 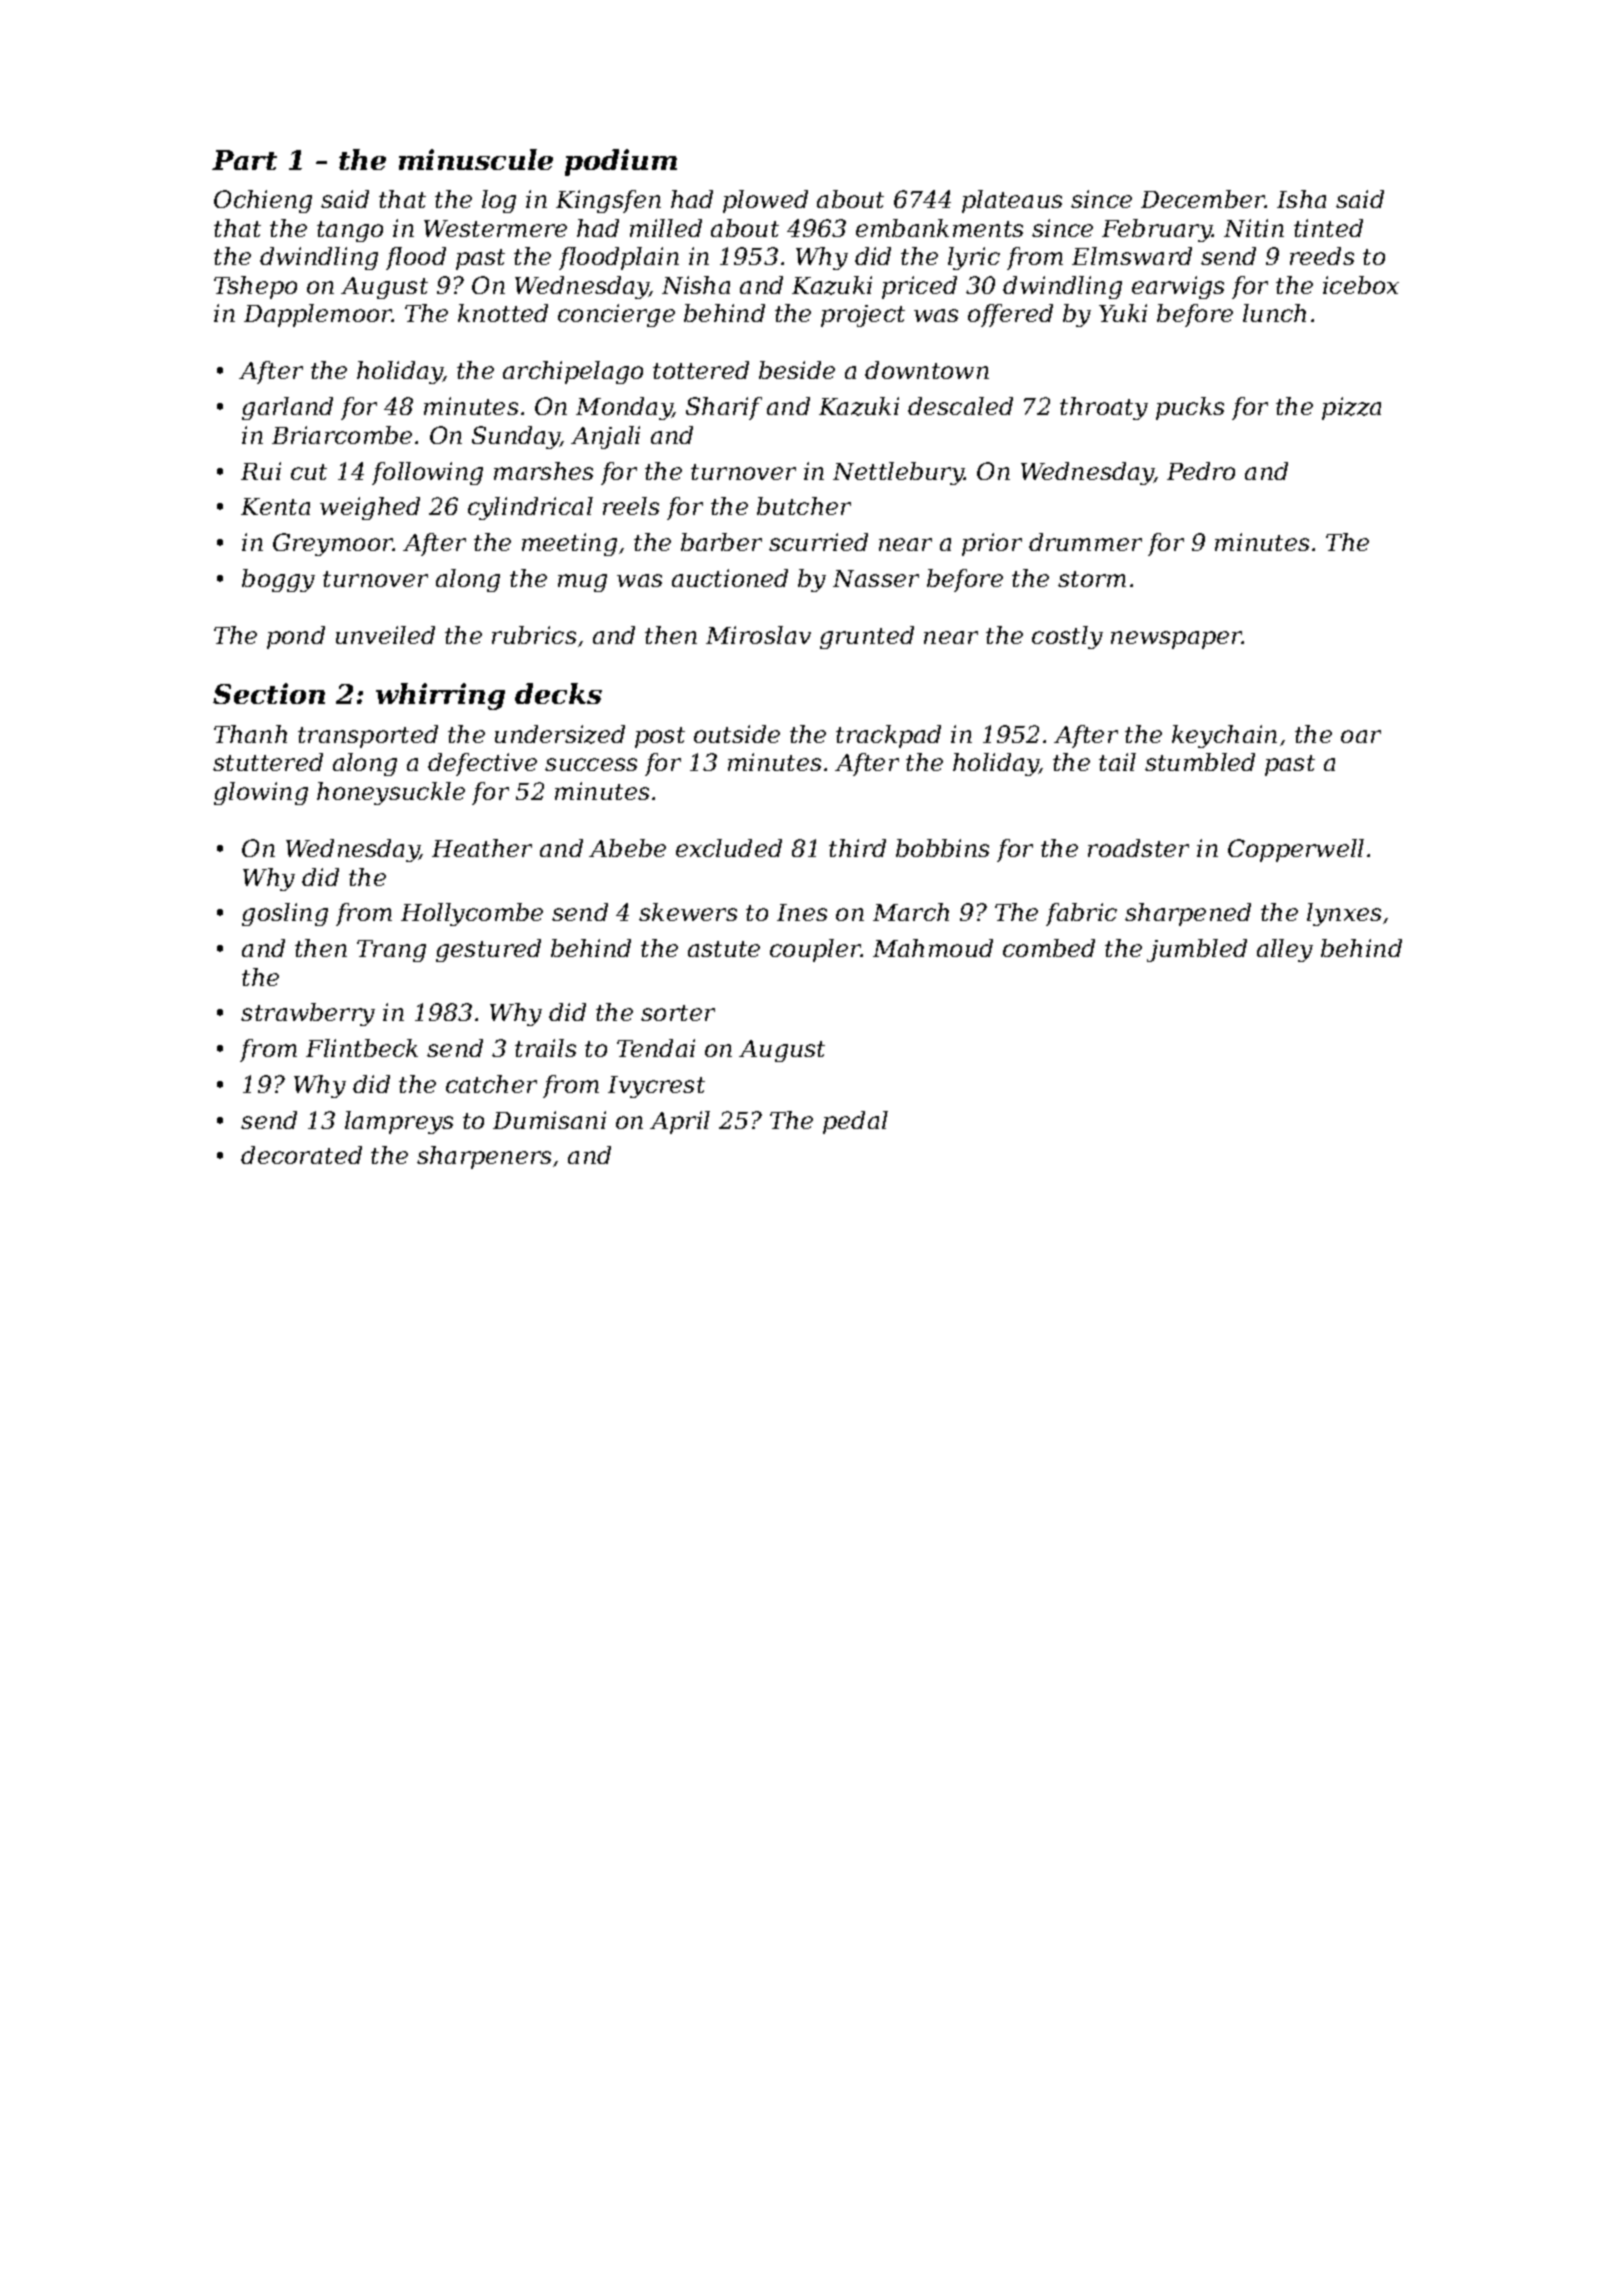 What do you see at coordinates (285, 914) in the screenshot?
I see `gosling` at bounding box center [285, 914].
